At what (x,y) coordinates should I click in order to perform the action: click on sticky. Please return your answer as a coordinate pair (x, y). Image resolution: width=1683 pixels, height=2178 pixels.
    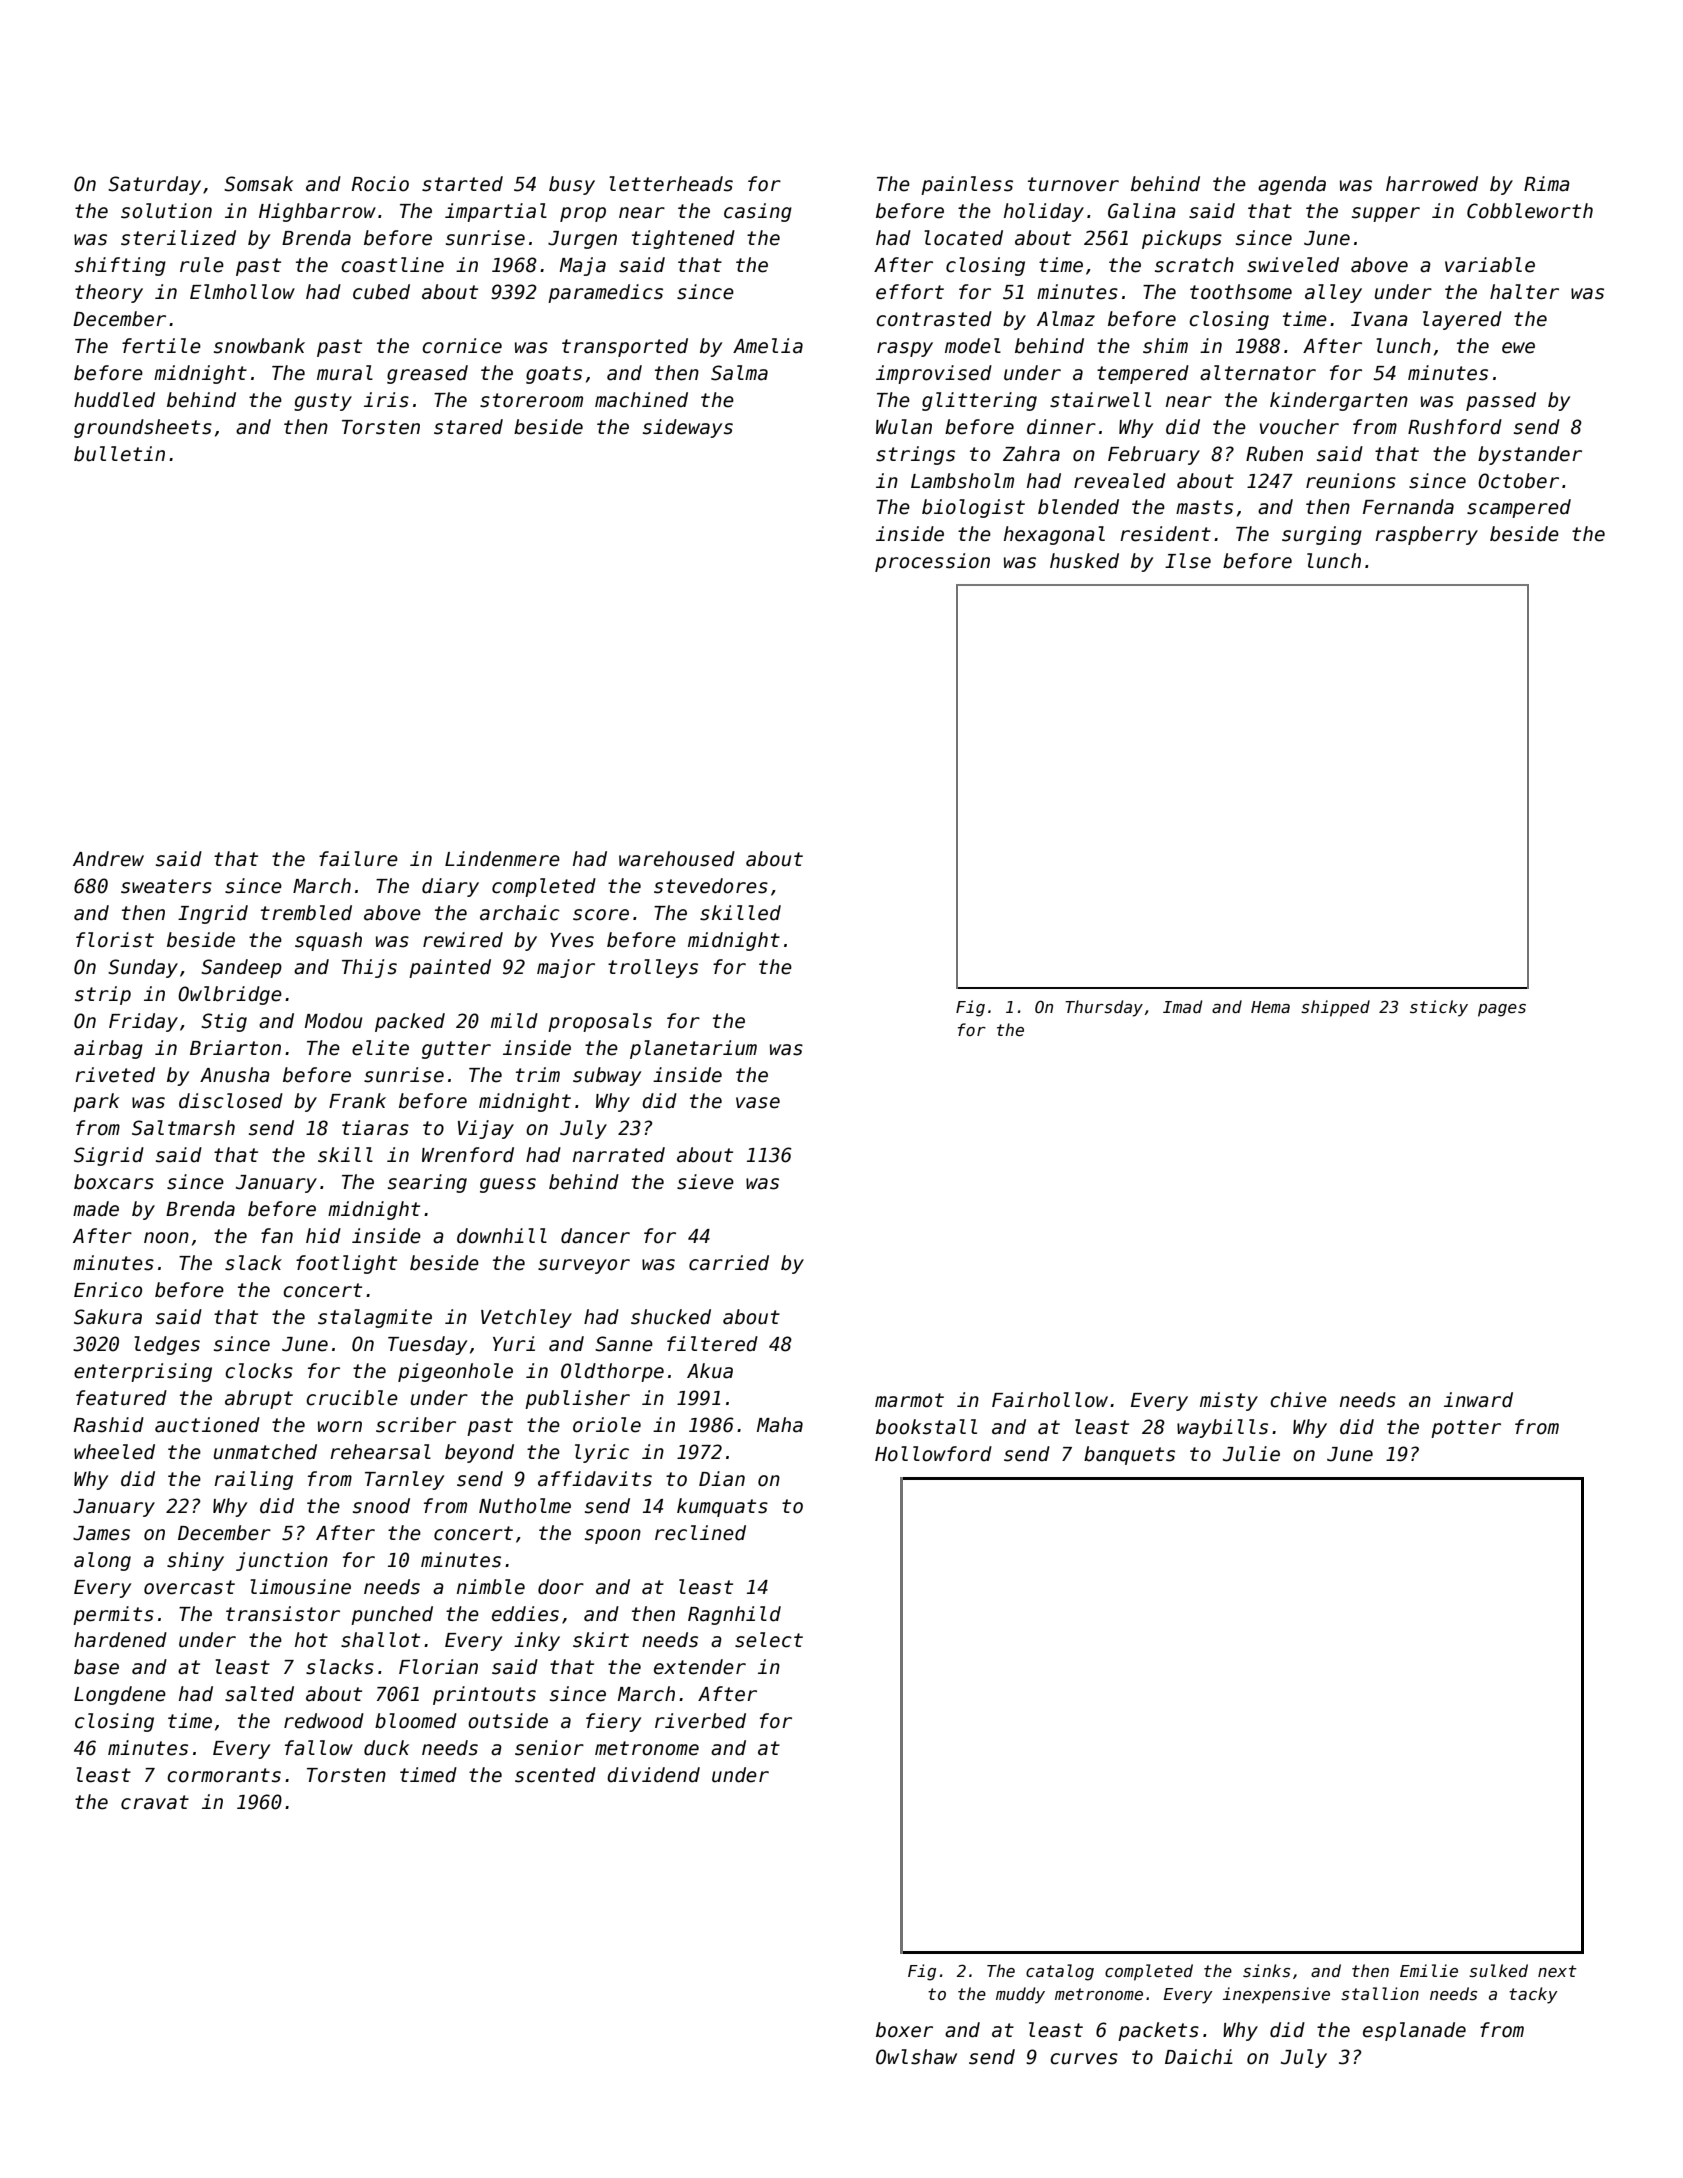
    Looking at the image, I should click on (1439, 1008).
